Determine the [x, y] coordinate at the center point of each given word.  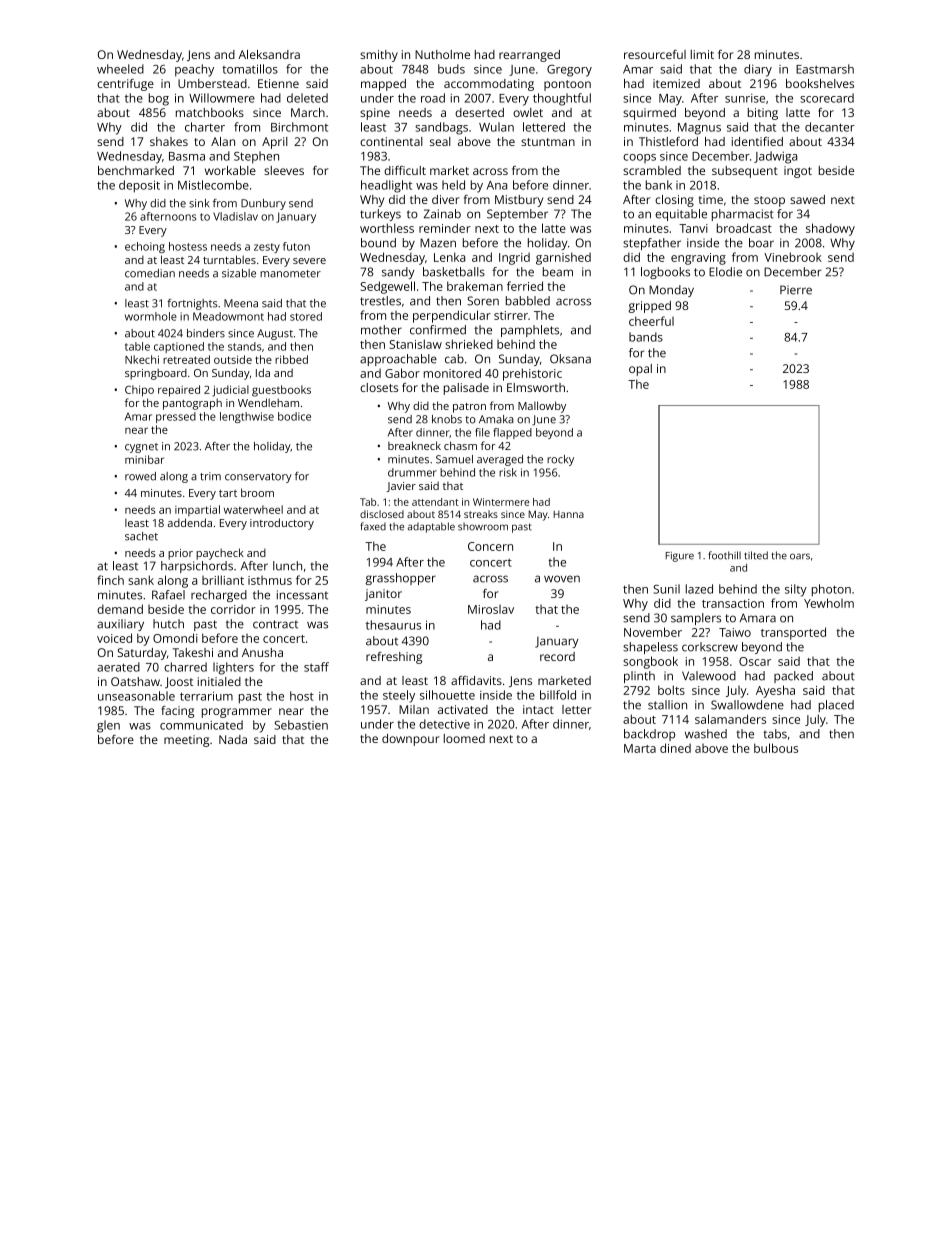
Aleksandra [269, 54]
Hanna [568, 514]
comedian [150, 273]
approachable [398, 360]
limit [702, 54]
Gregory [569, 71]
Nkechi [142, 359]
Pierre [796, 290]
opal [640, 370]
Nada [233, 739]
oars [800, 556]
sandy [398, 273]
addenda [190, 522]
